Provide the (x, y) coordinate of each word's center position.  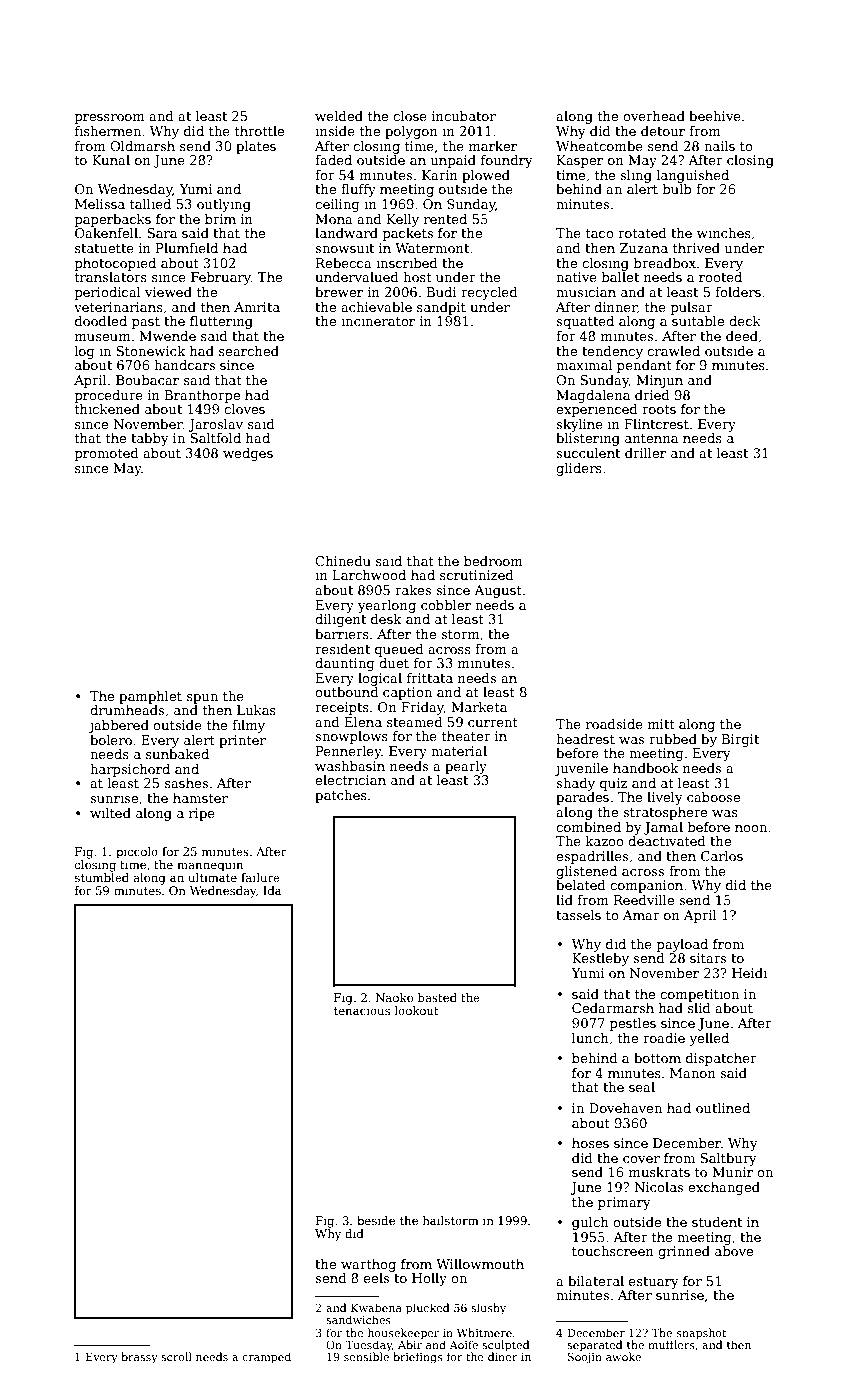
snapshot (701, 1334)
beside (376, 1220)
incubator (464, 116)
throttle (259, 131)
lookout (417, 1010)
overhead (654, 116)
